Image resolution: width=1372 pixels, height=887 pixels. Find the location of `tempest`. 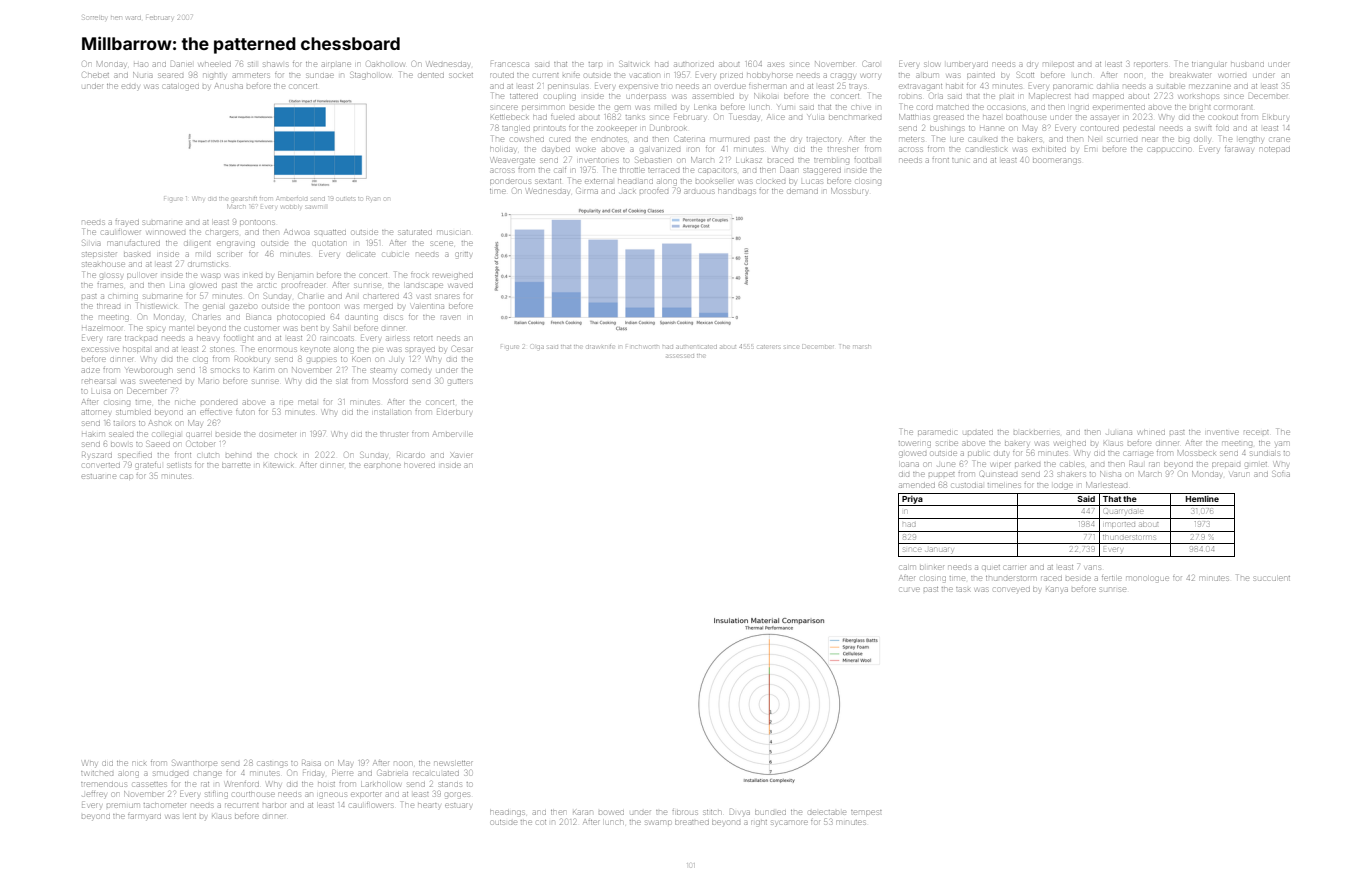

tempest is located at coordinates (866, 812).
